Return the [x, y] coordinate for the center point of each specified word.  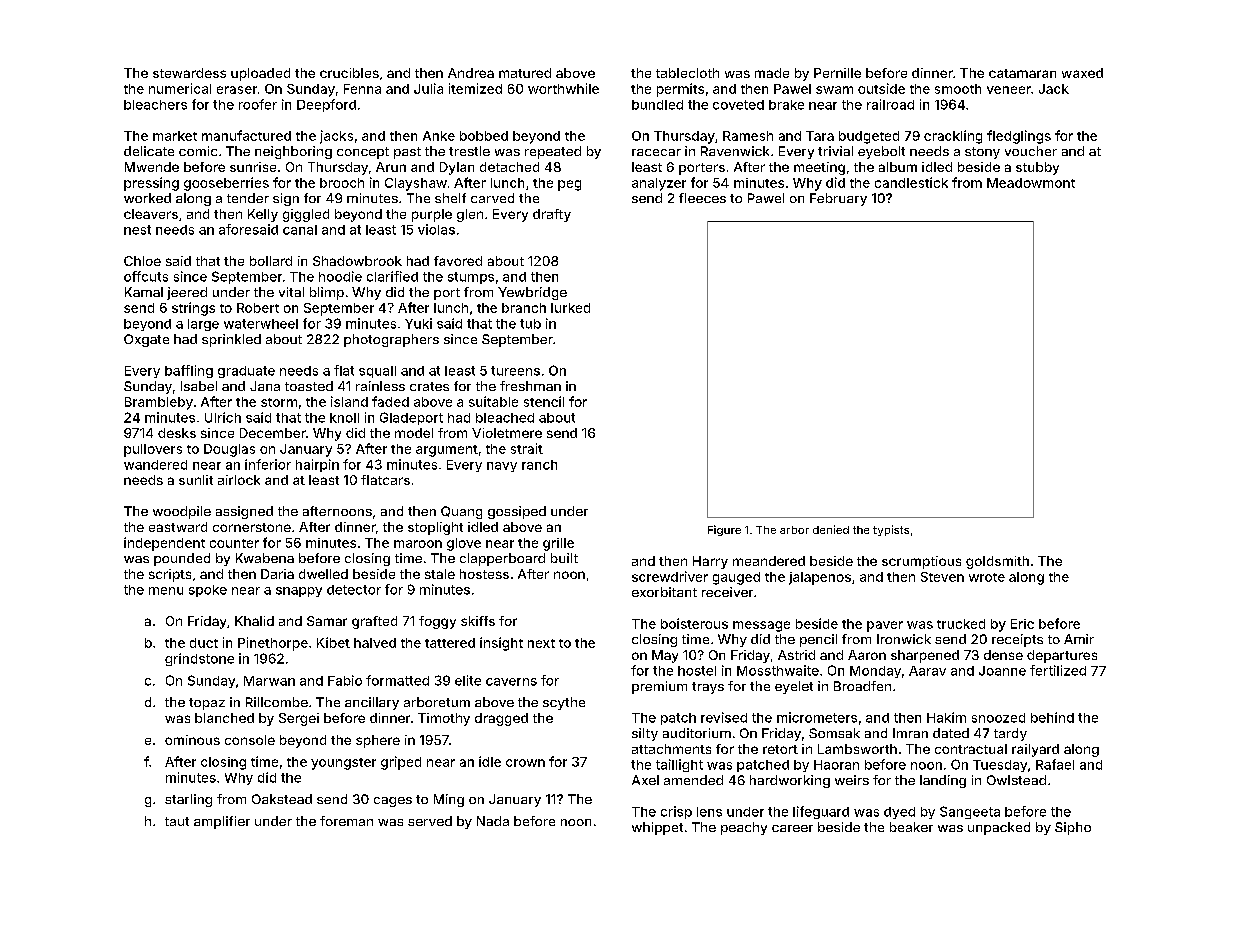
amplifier [222, 822]
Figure [724, 530]
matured [525, 73]
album [898, 167]
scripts [170, 575]
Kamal [144, 292]
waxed [1082, 73]
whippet [657, 828]
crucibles [349, 73]
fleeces [702, 198]
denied [831, 529]
